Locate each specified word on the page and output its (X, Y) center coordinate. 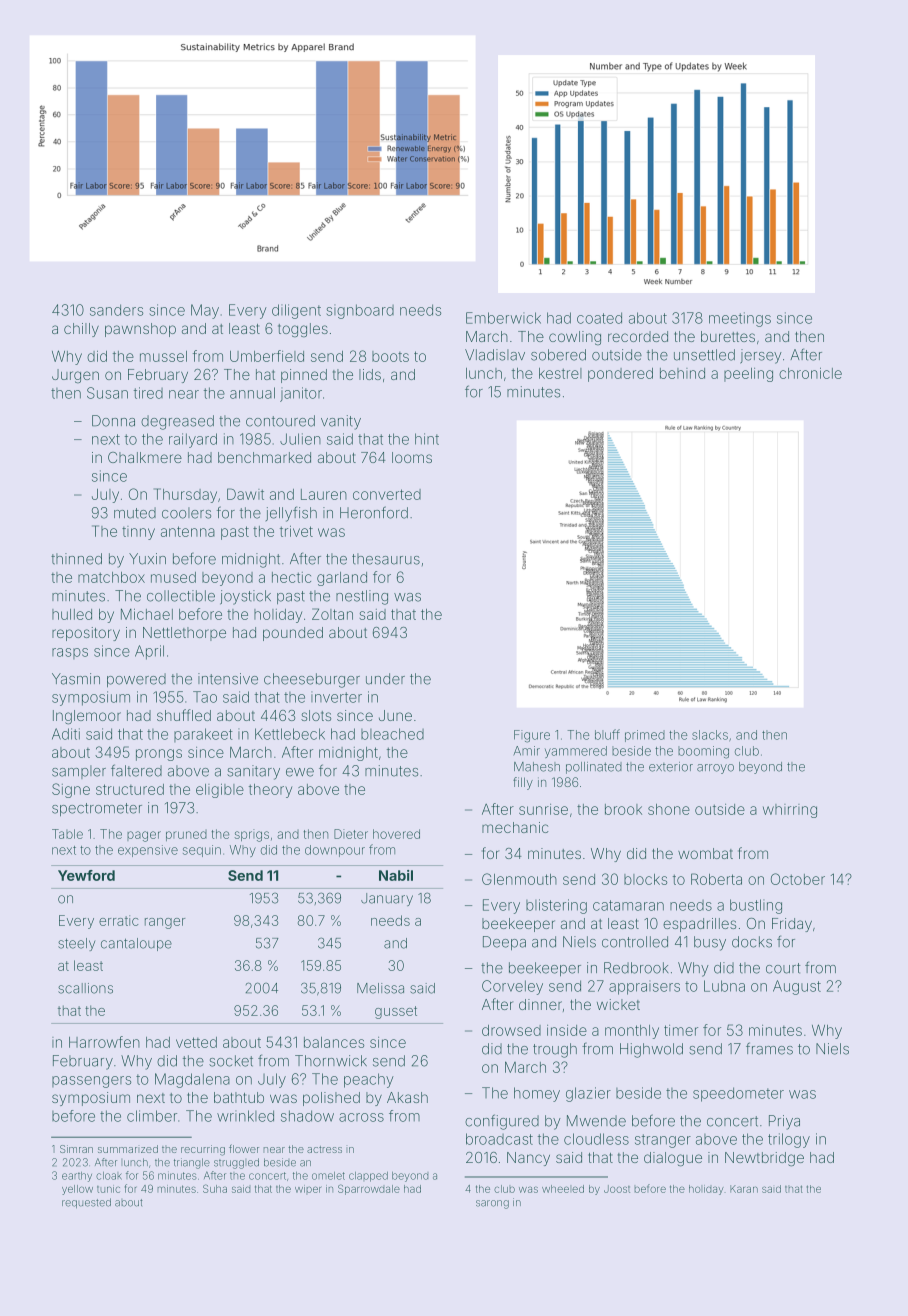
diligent (296, 311)
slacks (710, 735)
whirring (790, 811)
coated (599, 318)
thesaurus (386, 559)
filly (523, 783)
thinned (76, 559)
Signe (71, 790)
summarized (128, 1149)
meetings (740, 319)
